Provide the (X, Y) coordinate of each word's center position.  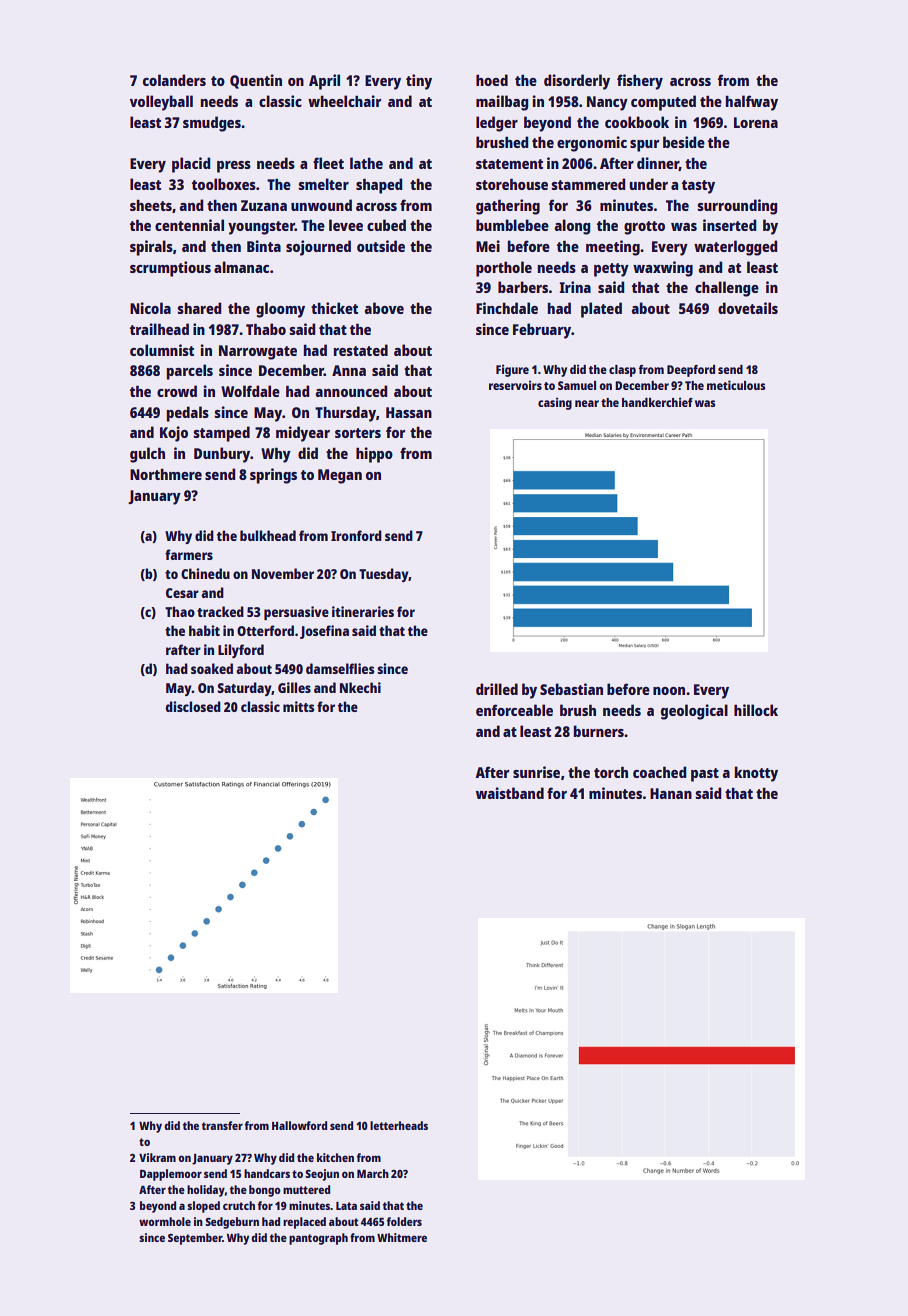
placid (191, 165)
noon (669, 691)
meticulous (736, 385)
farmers (189, 554)
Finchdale (507, 308)
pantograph (318, 1239)
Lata (346, 1206)
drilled (497, 689)
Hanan (671, 793)
